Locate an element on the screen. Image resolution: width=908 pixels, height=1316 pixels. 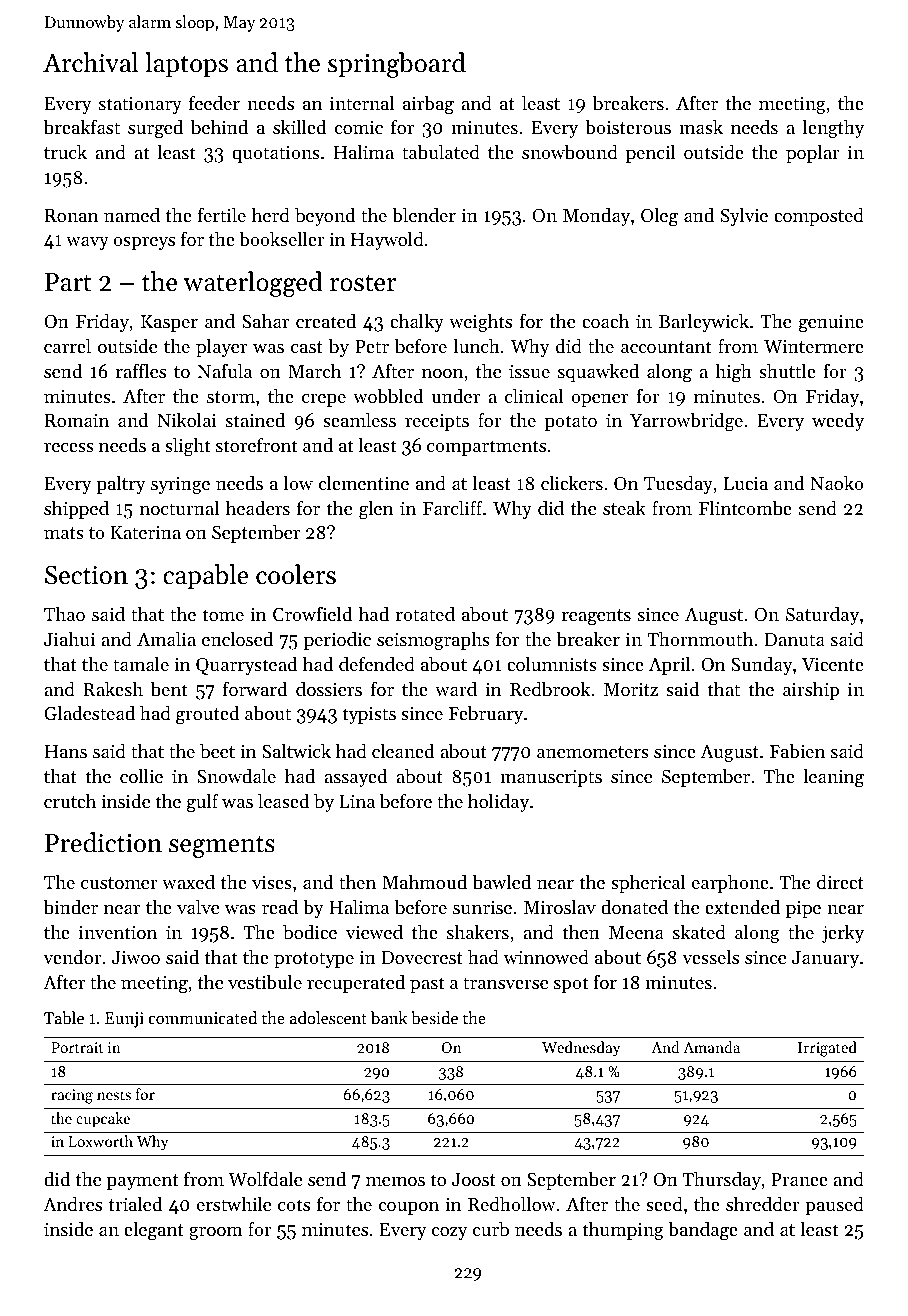
mats is located at coordinates (64, 533).
